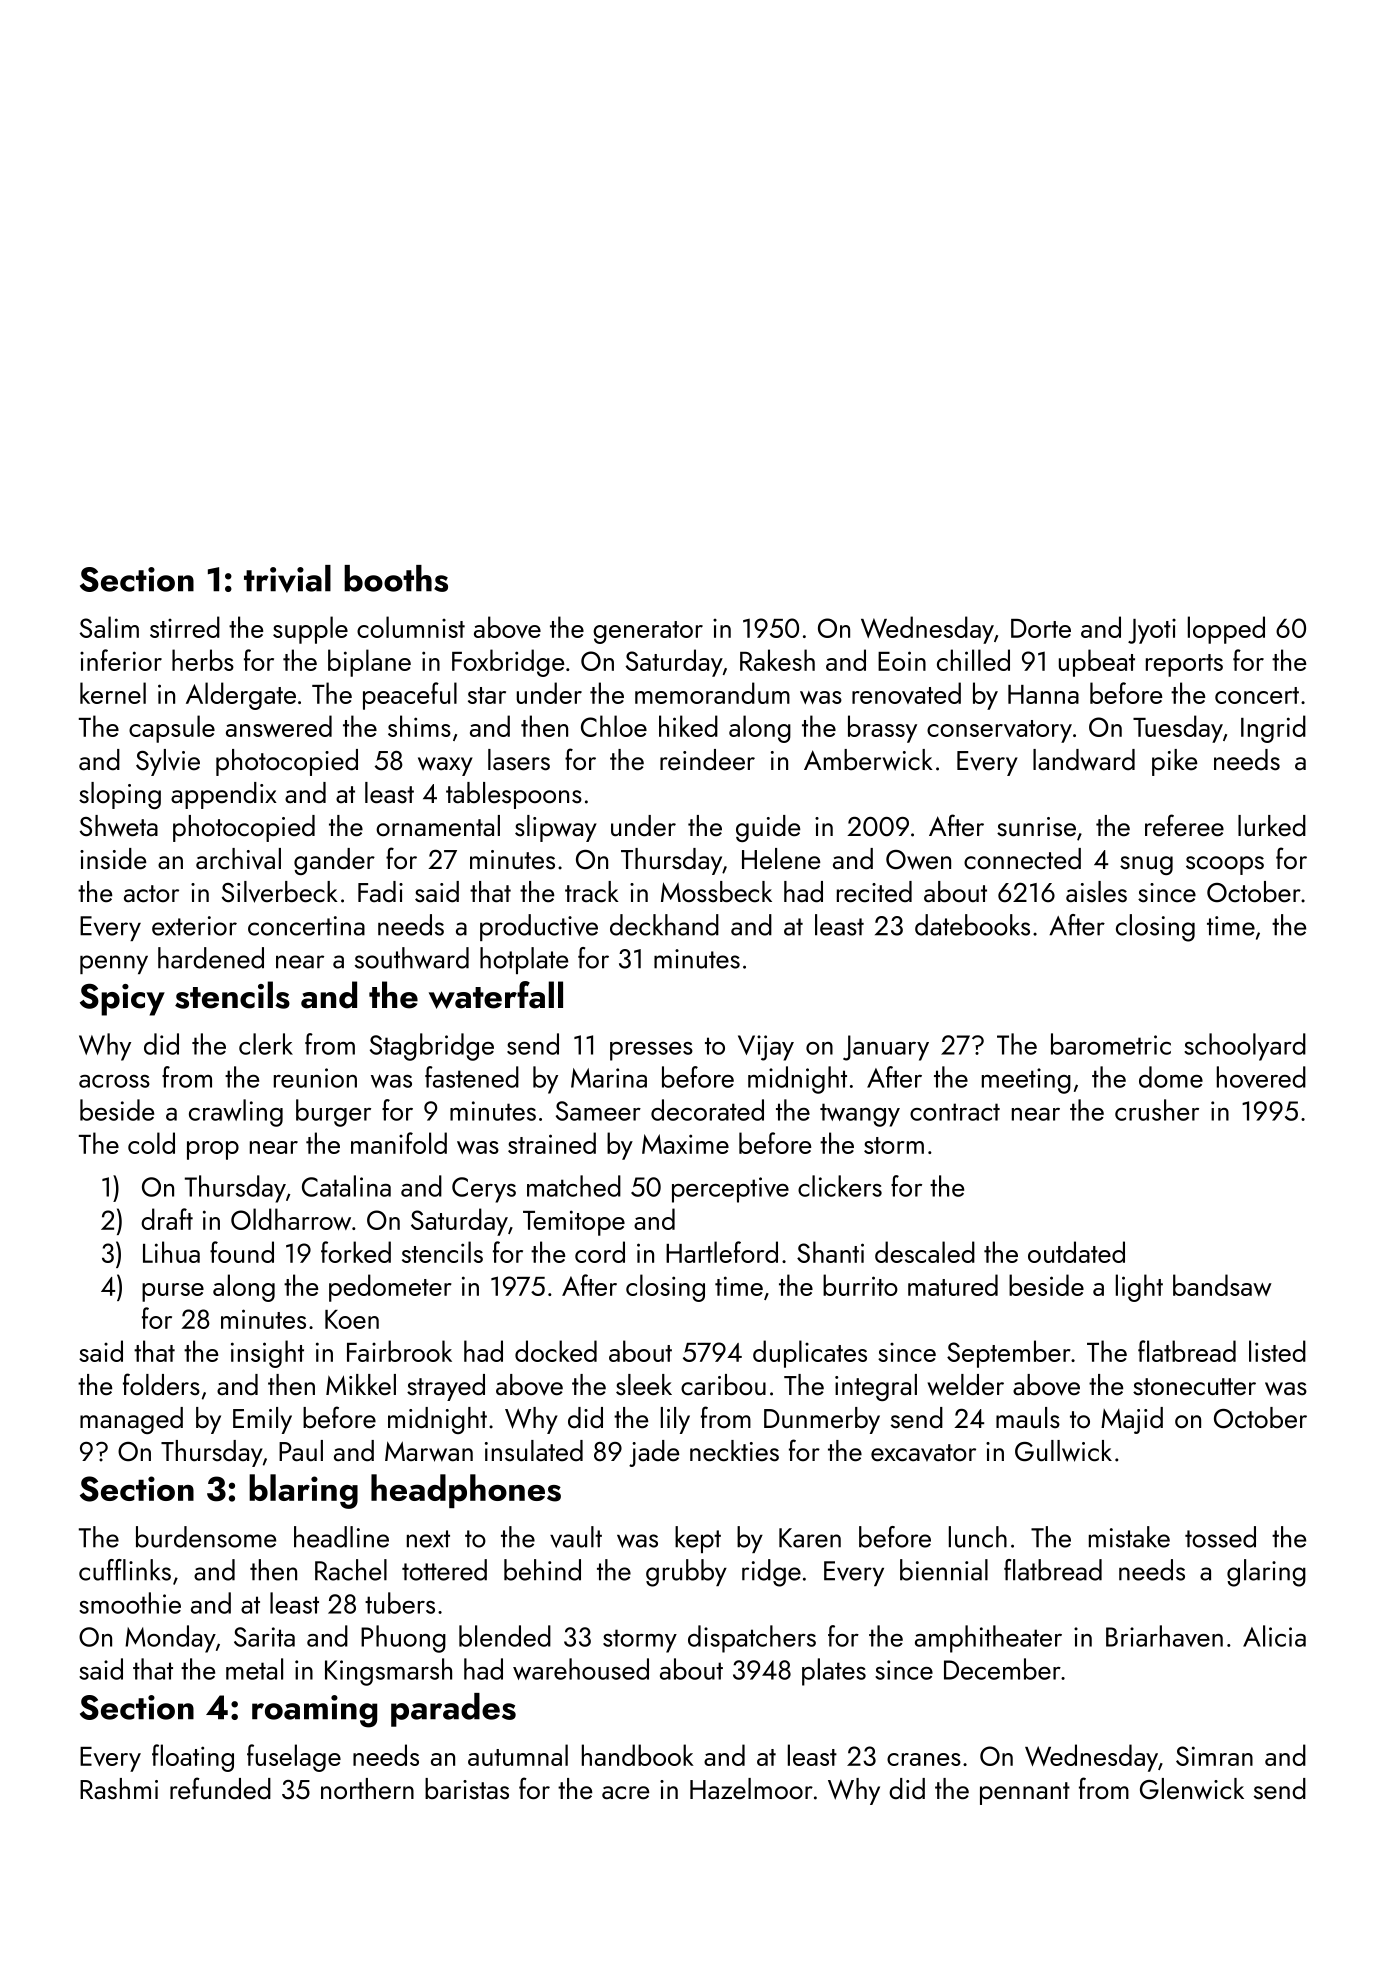 The image size is (1386, 1969). What do you see at coordinates (369, 663) in the document?
I see `biplane` at bounding box center [369, 663].
